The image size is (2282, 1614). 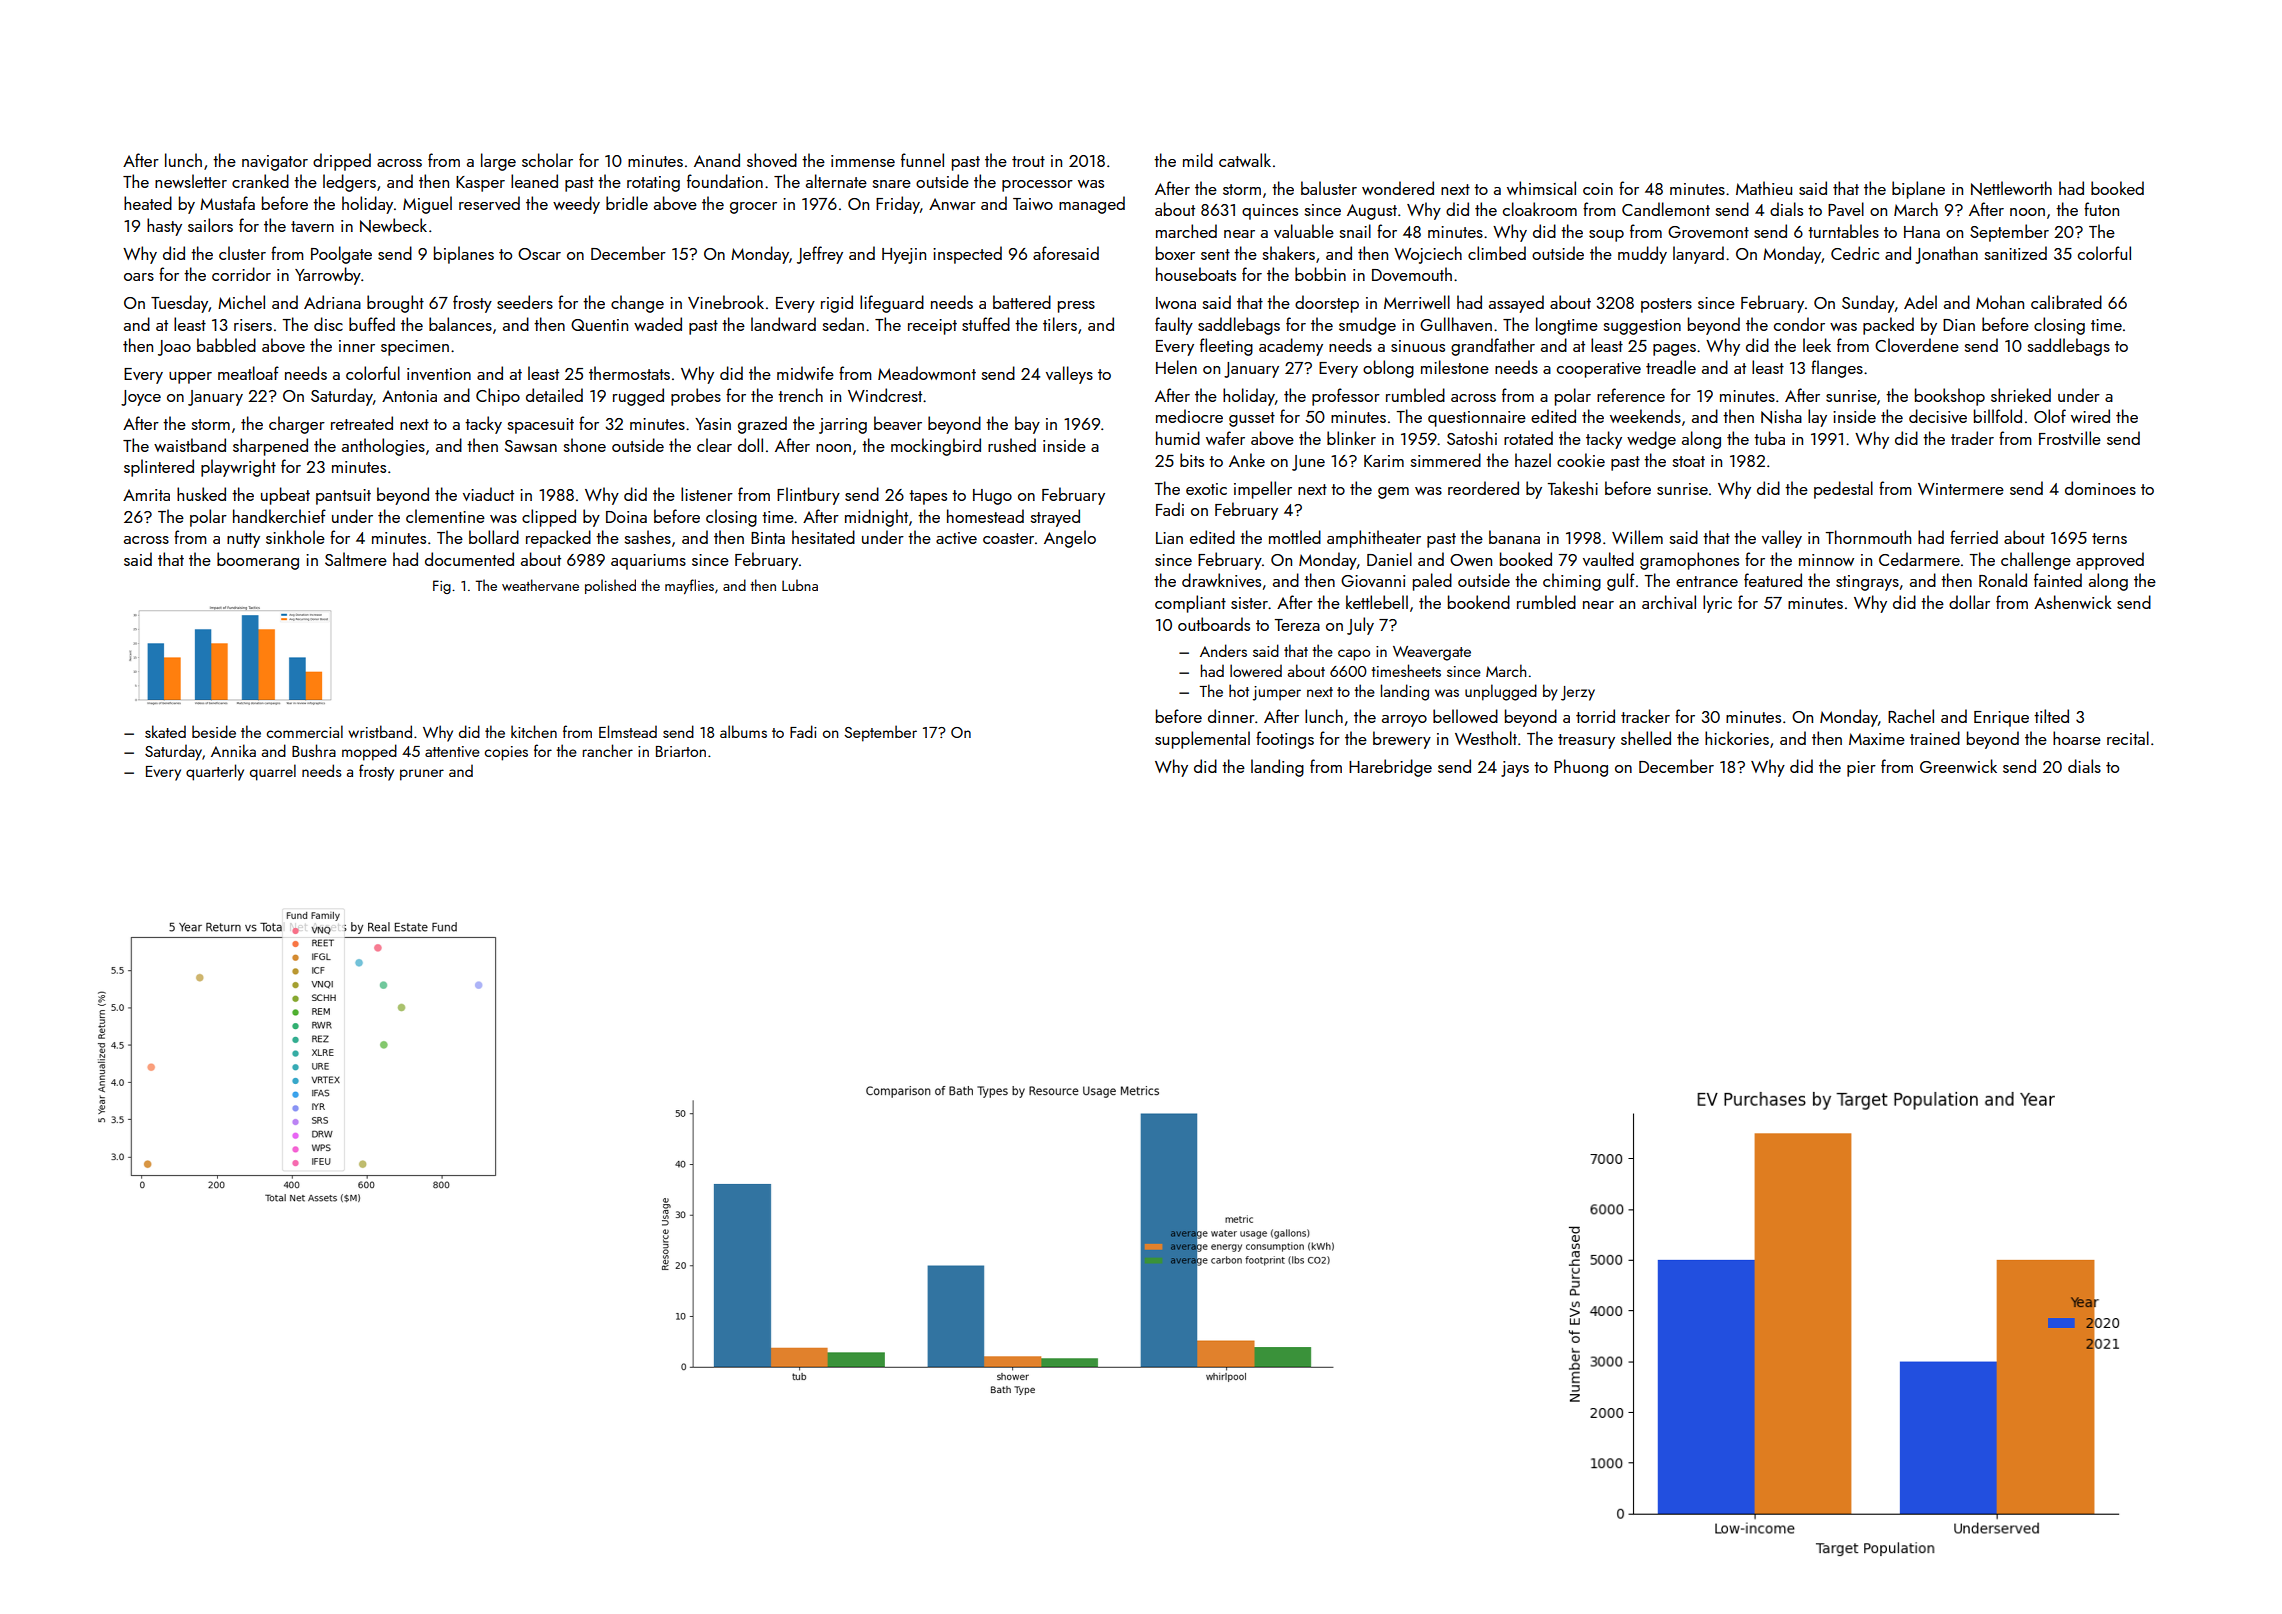 I want to click on catwalk, so click(x=1245, y=160).
